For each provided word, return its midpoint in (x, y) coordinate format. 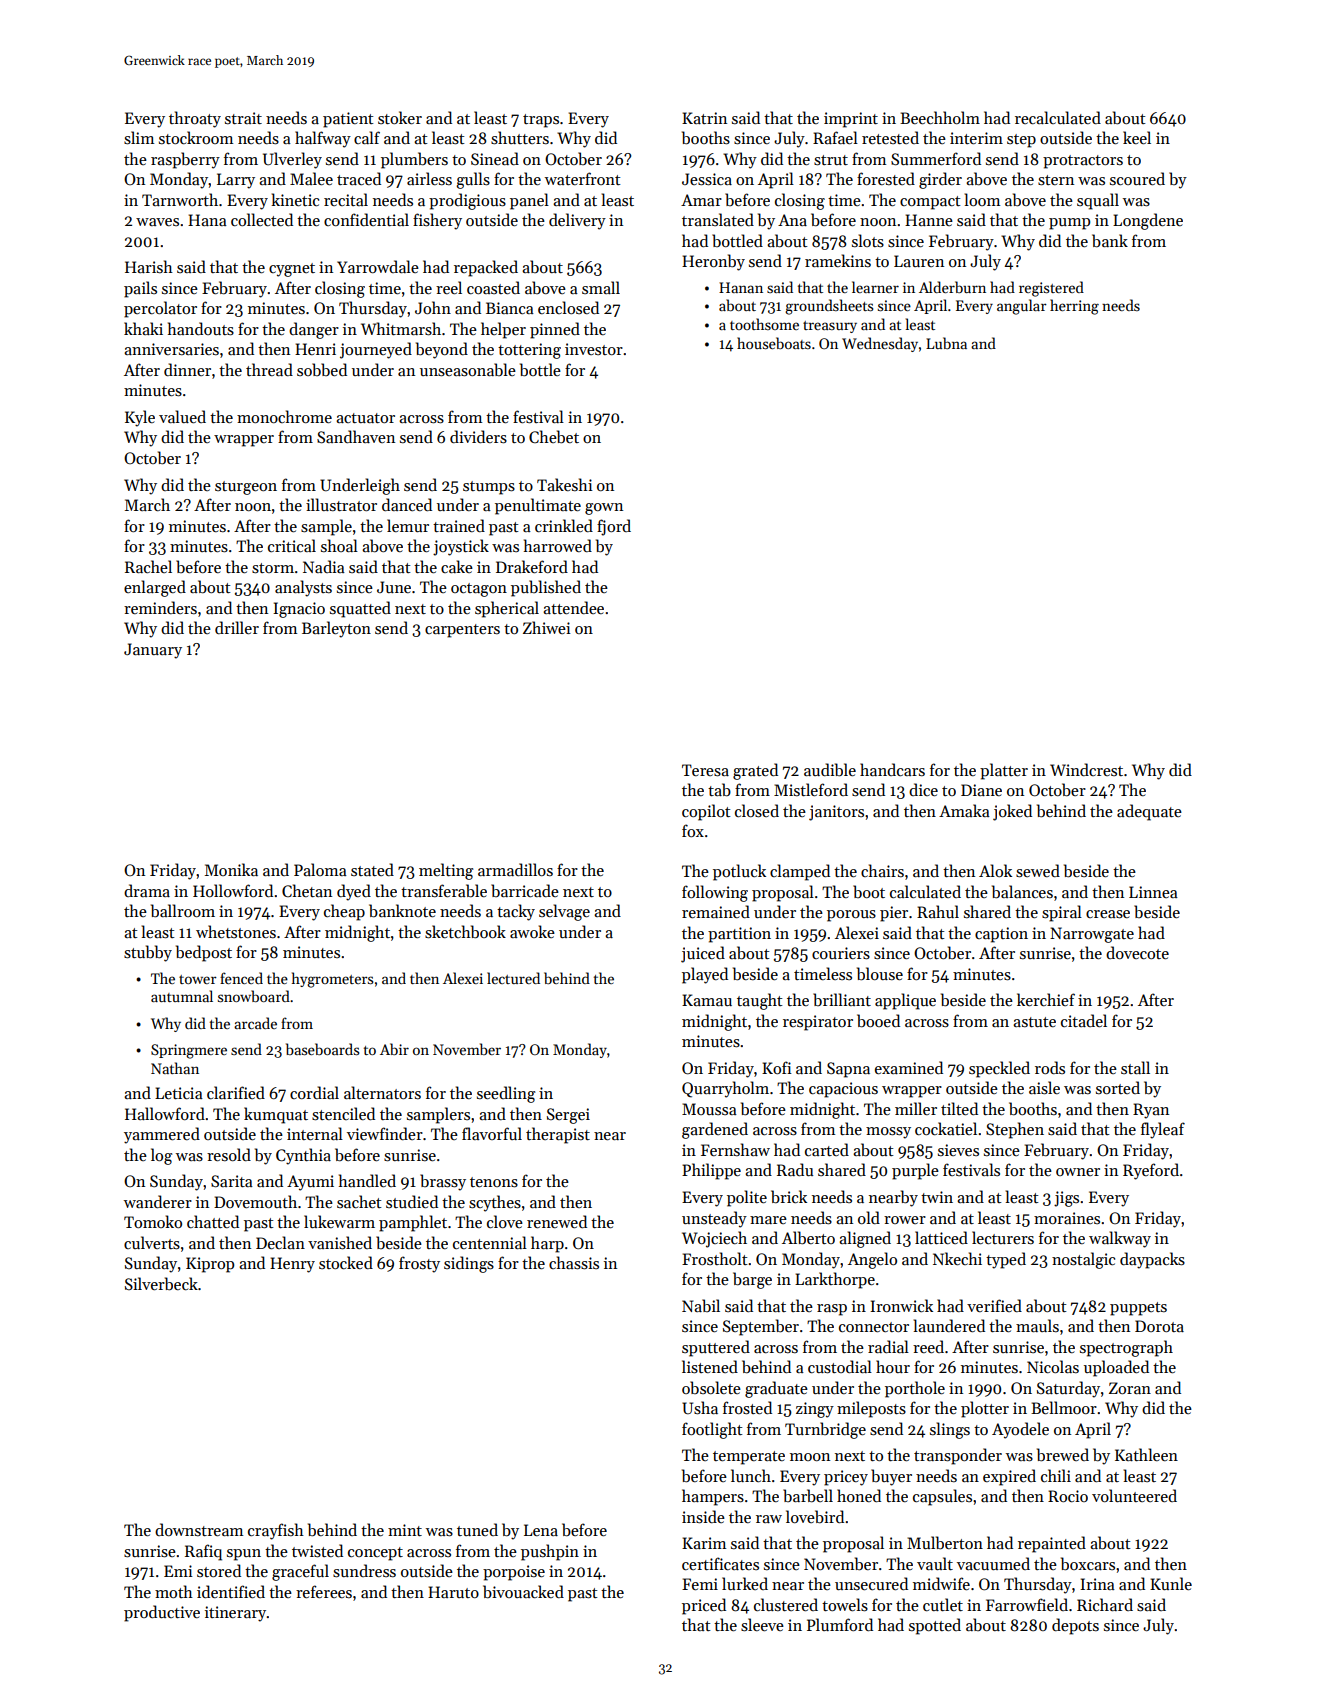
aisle (1044, 1088)
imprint (851, 120)
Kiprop (210, 1265)
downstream (199, 1529)
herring (1074, 307)
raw (769, 1519)
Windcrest (1086, 769)
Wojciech (714, 1239)
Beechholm (940, 117)
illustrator (341, 504)
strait (243, 118)
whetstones (236, 931)
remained (716, 911)
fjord (614, 527)
